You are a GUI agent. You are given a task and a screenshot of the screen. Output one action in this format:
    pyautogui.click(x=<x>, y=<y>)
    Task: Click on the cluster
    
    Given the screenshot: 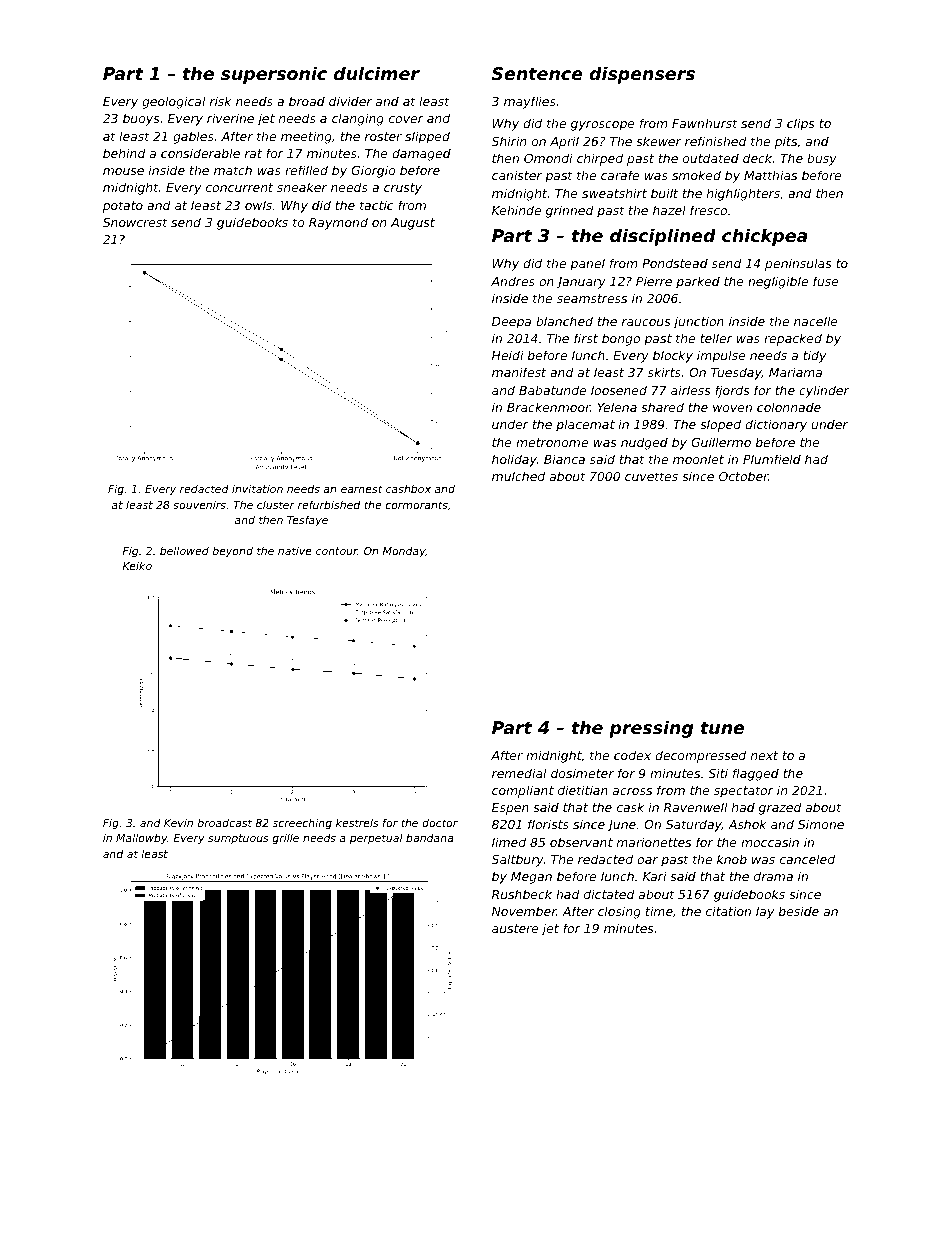 What is the action you would take?
    pyautogui.click(x=276, y=505)
